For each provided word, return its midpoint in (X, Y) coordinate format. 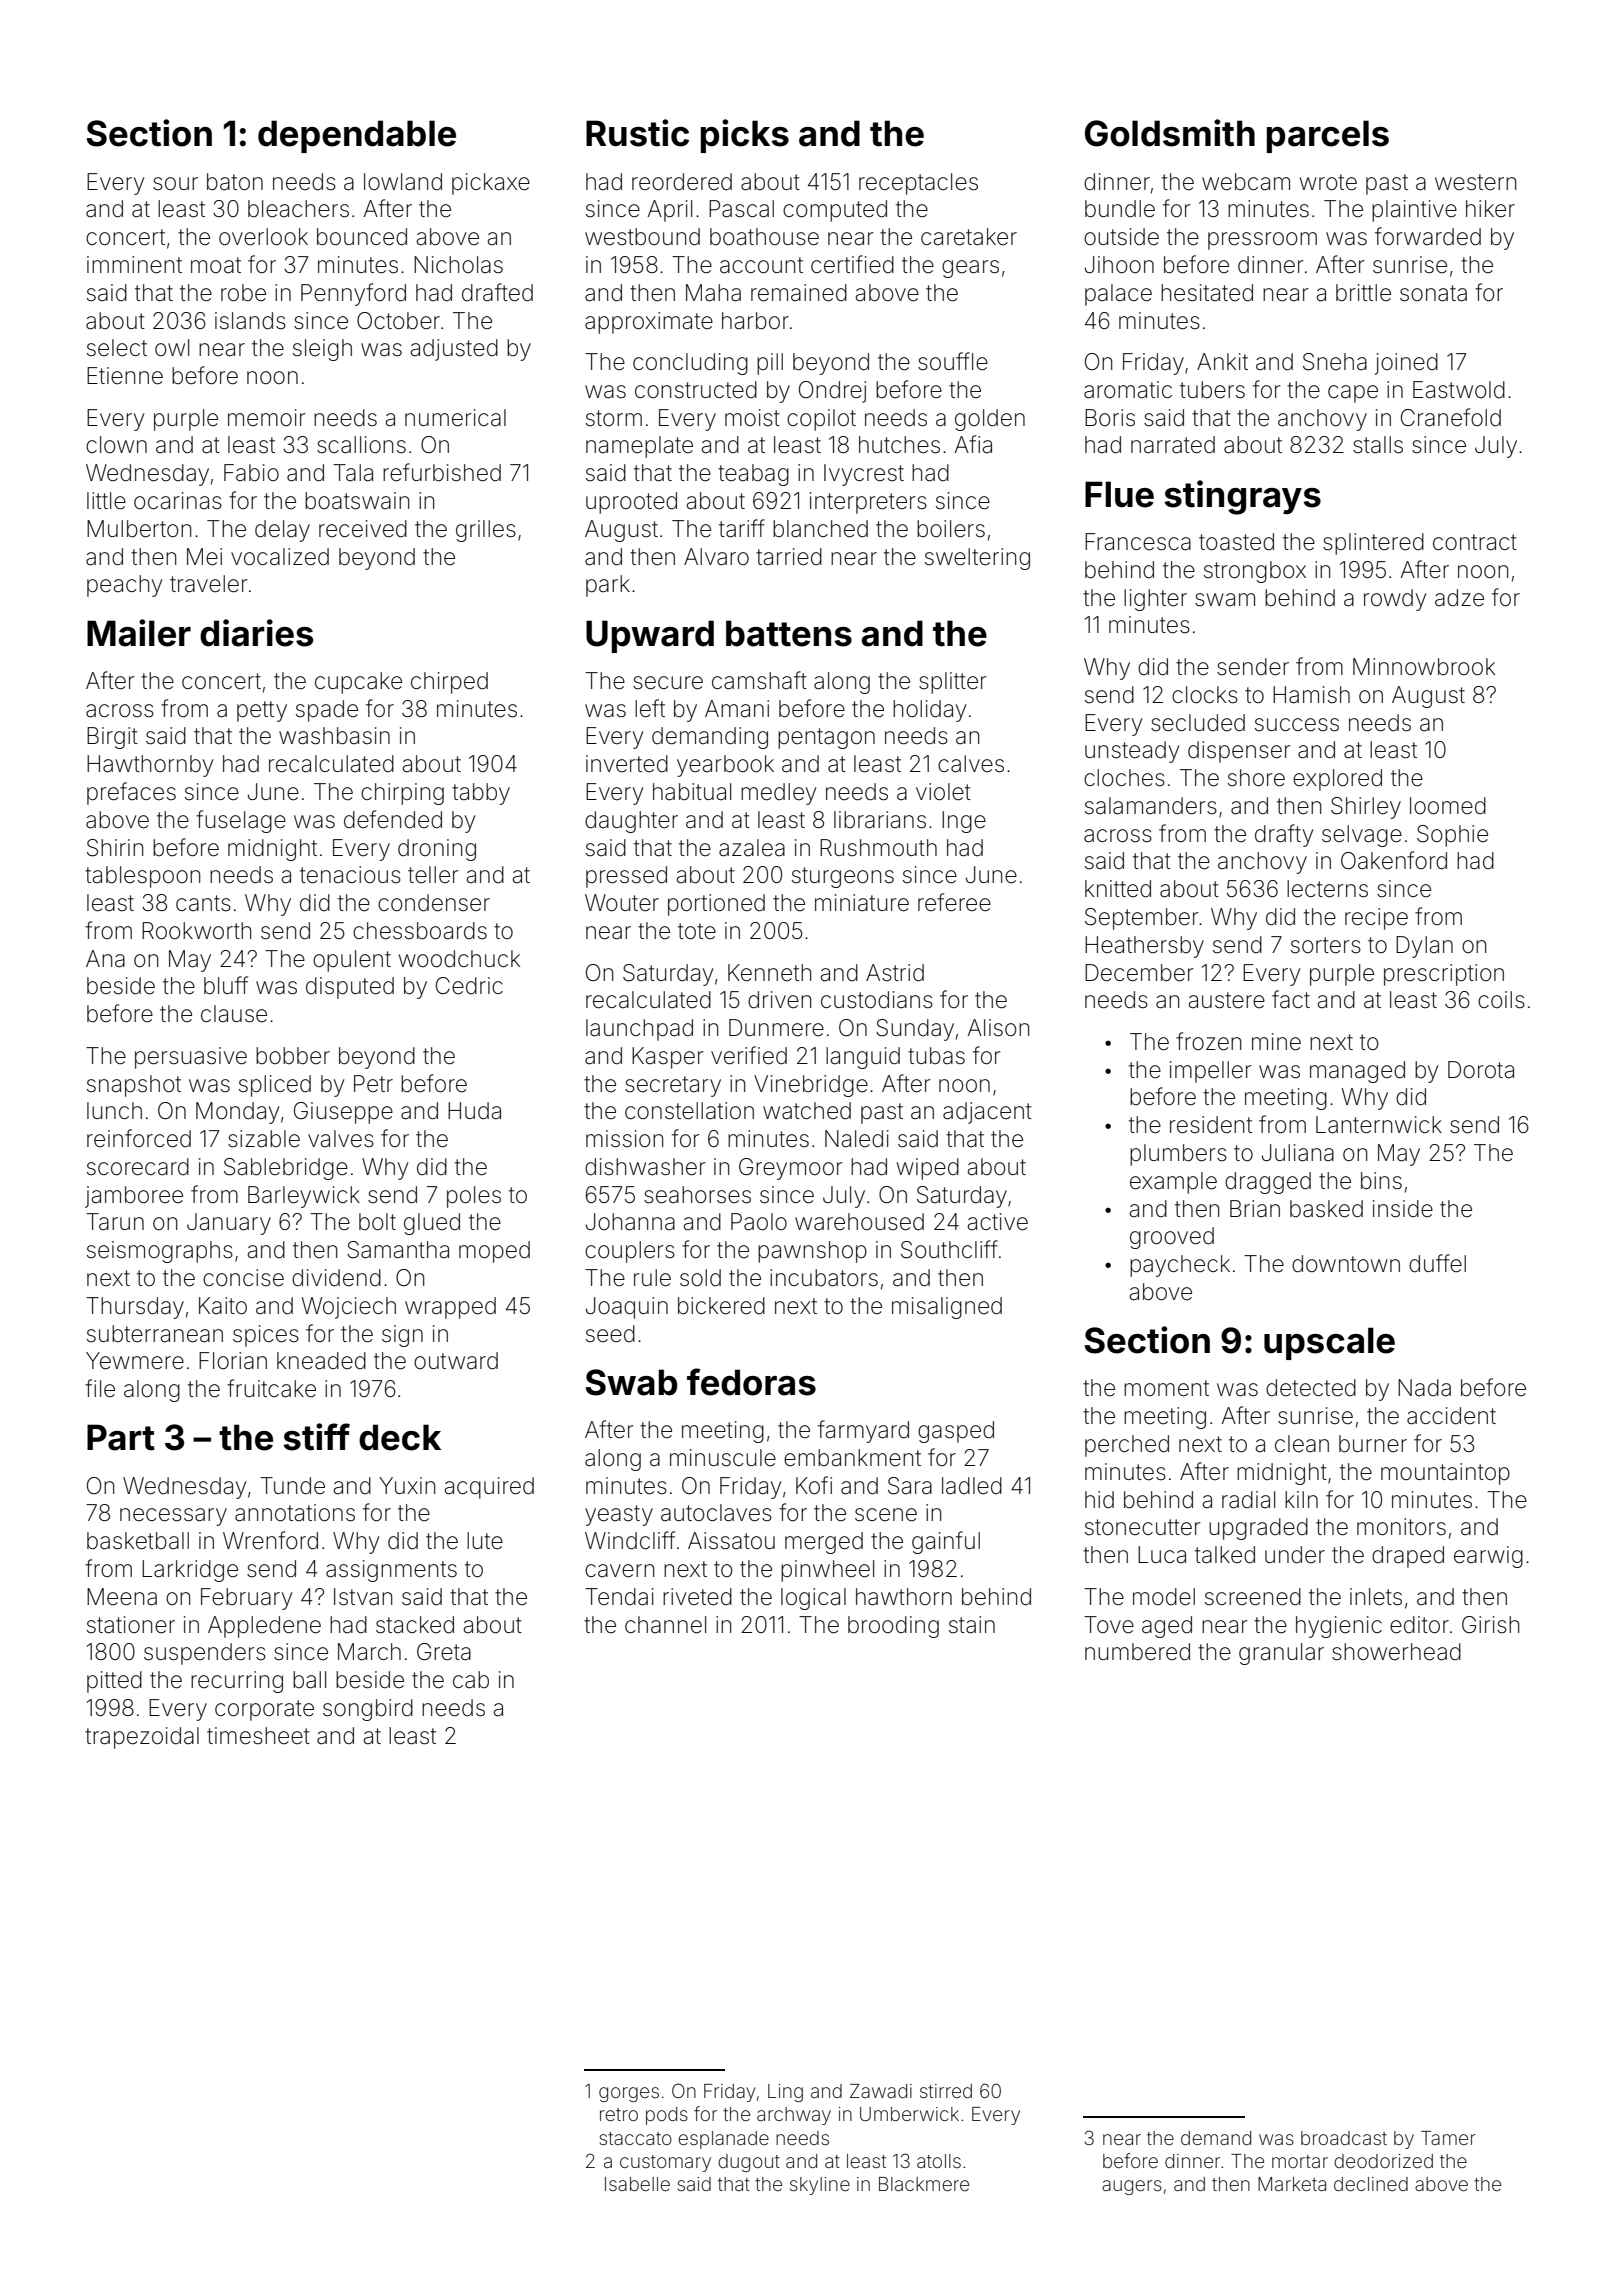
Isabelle (637, 2184)
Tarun (115, 1222)
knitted (1118, 889)
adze (1459, 598)
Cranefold (1451, 417)
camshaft (759, 680)
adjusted (454, 350)
